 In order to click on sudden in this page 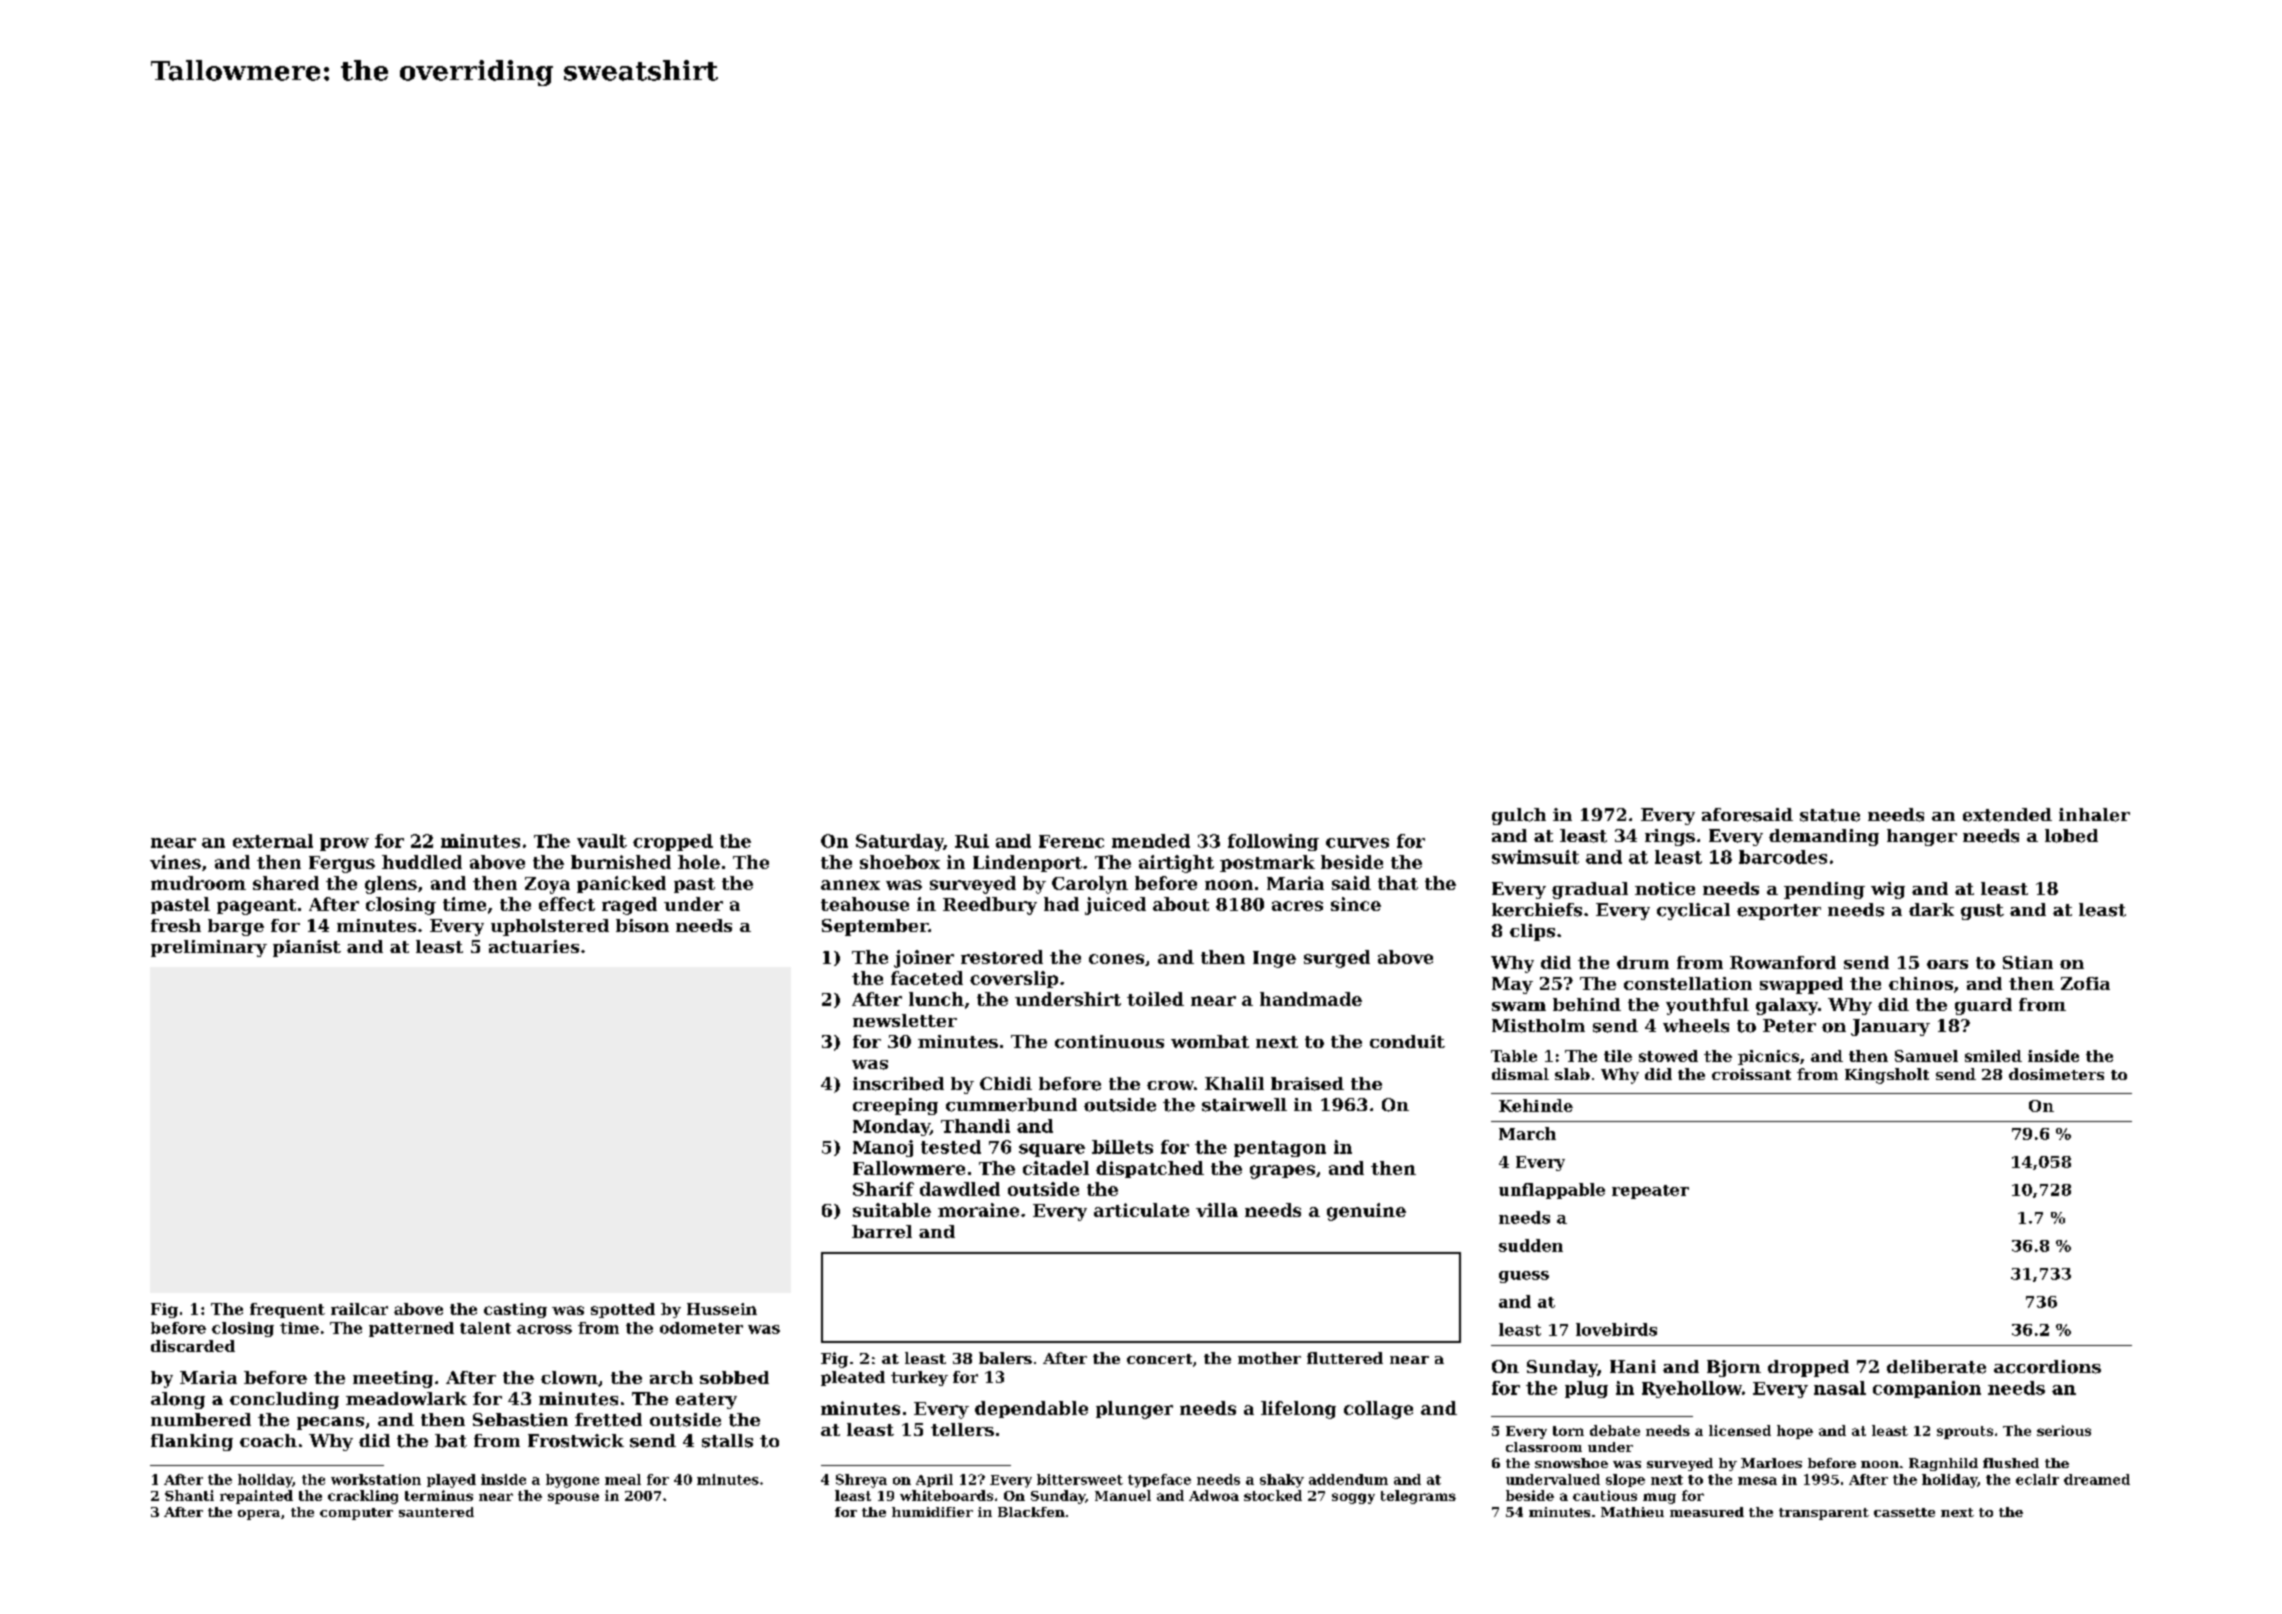, I will do `click(1531, 1245)`.
